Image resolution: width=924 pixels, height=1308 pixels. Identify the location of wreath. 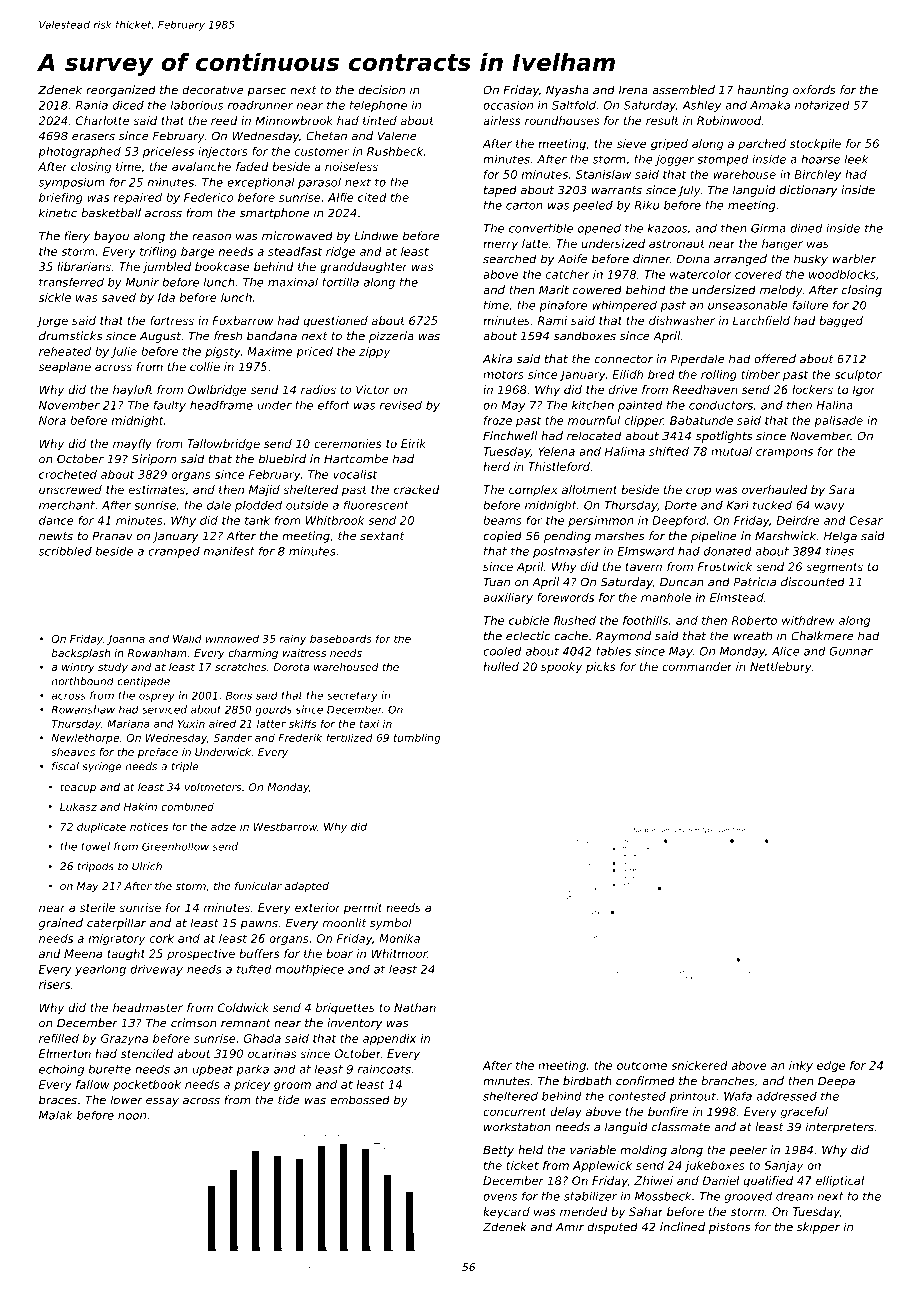
(752, 636).
